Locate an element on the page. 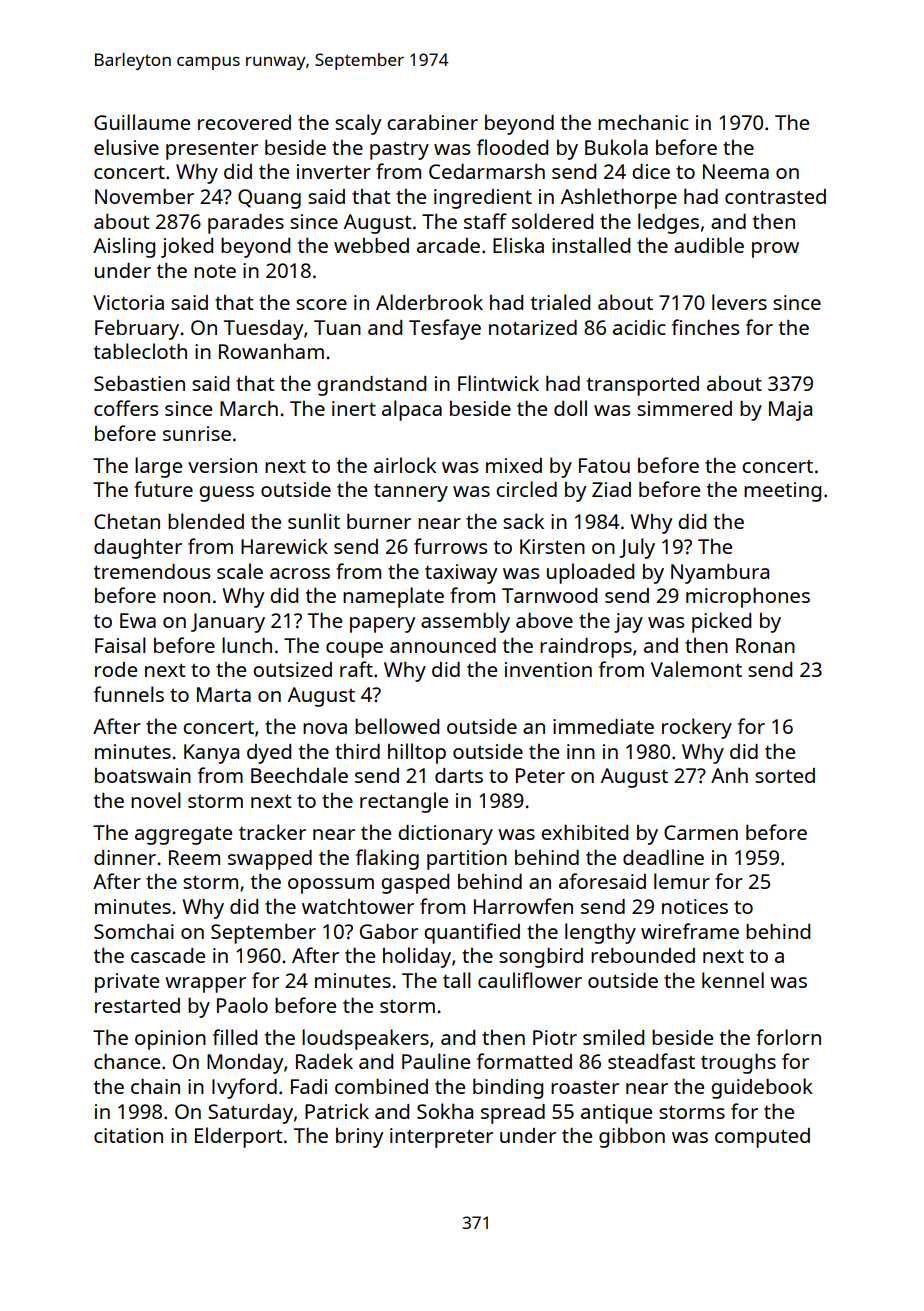 The height and width of the image is (1311, 924). Maja is located at coordinates (790, 411).
